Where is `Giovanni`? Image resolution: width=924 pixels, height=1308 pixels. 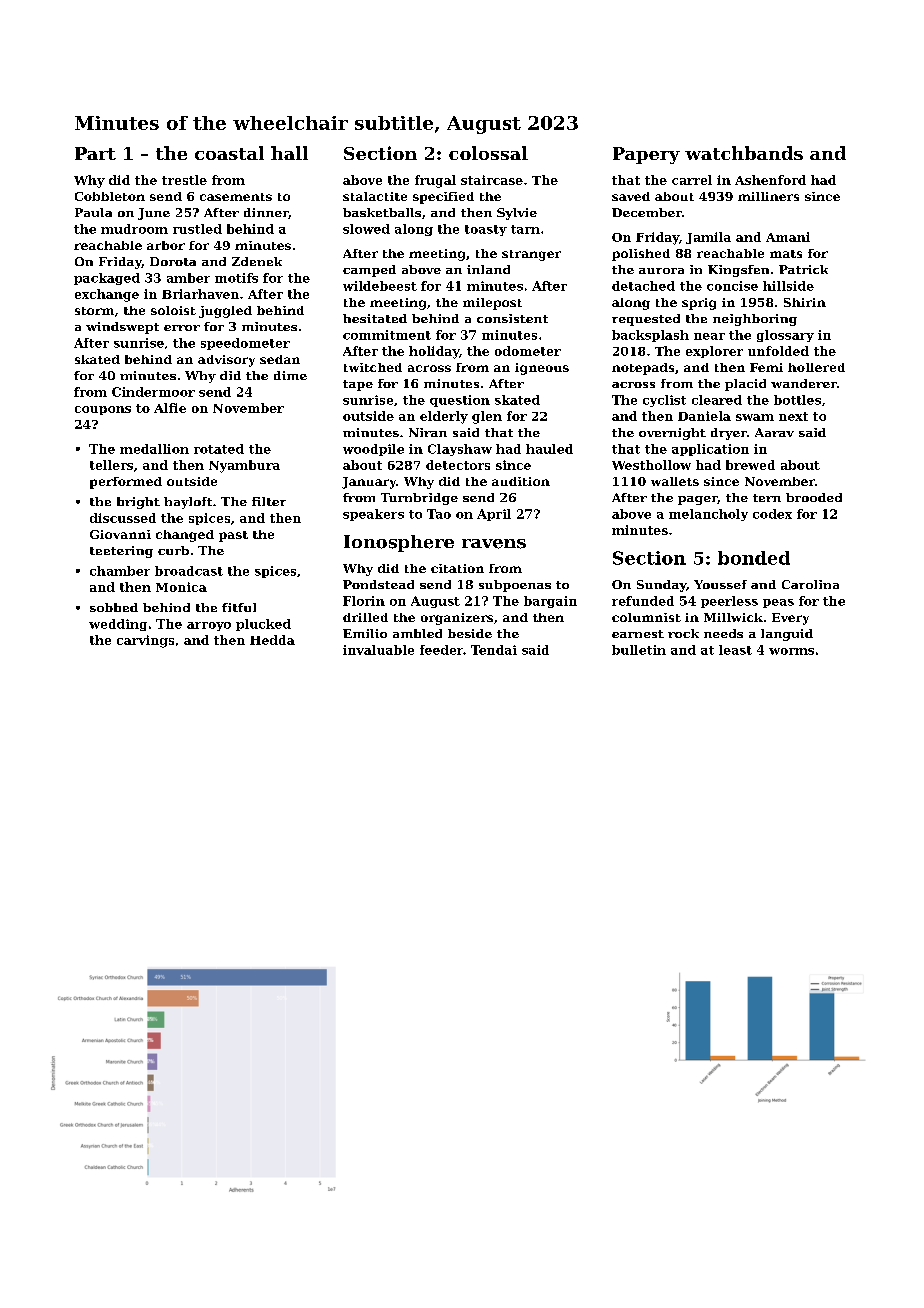 Giovanni is located at coordinates (120, 534).
